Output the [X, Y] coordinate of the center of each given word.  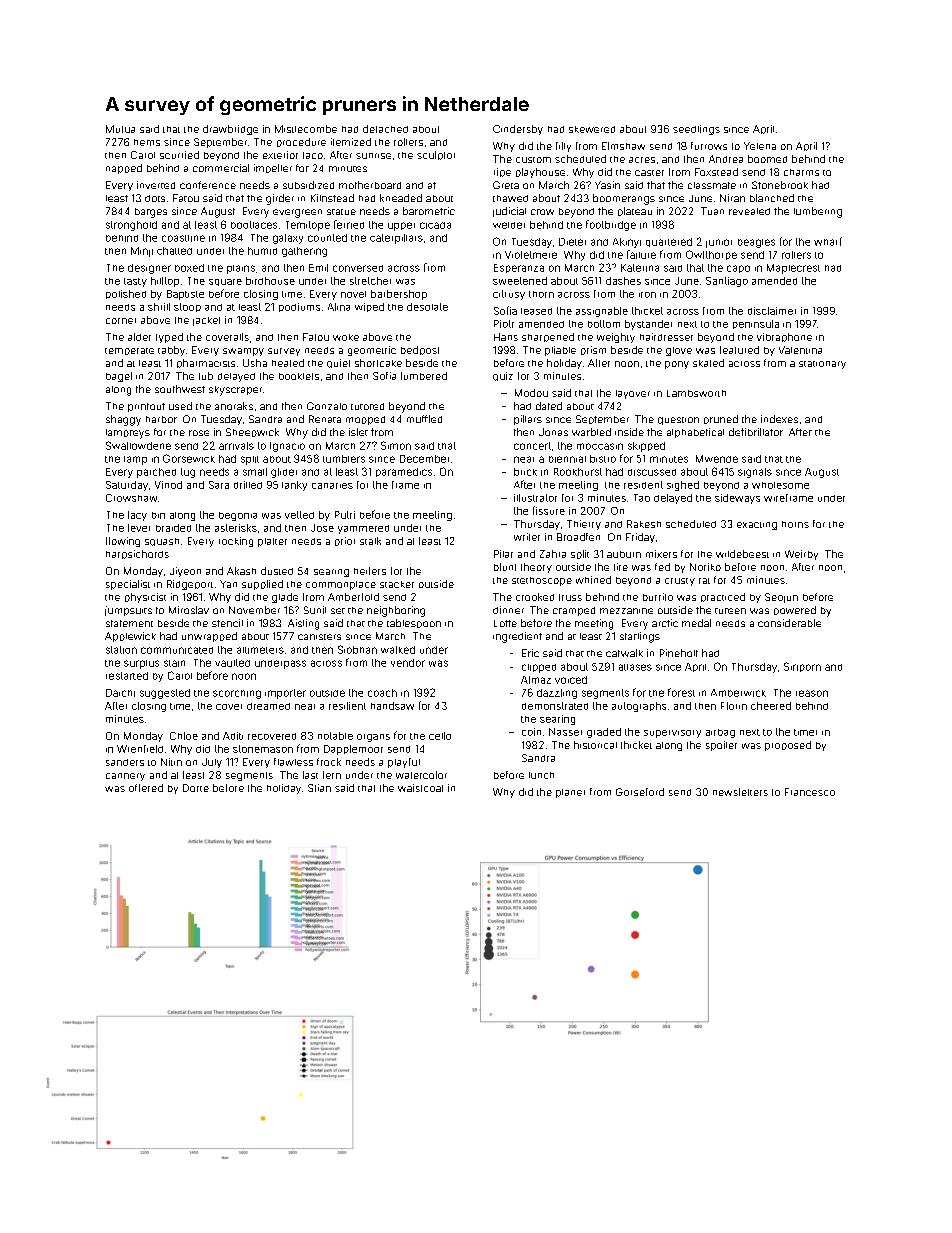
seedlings [696, 130]
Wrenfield [140, 749]
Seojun [781, 598]
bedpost [420, 350]
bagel [119, 377]
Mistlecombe [306, 129]
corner [121, 321]
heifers [370, 571]
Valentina [800, 350]
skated [708, 363]
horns [795, 524]
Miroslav [189, 610]
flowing [123, 542]
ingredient [517, 637]
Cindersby [518, 130]
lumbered [424, 376]
